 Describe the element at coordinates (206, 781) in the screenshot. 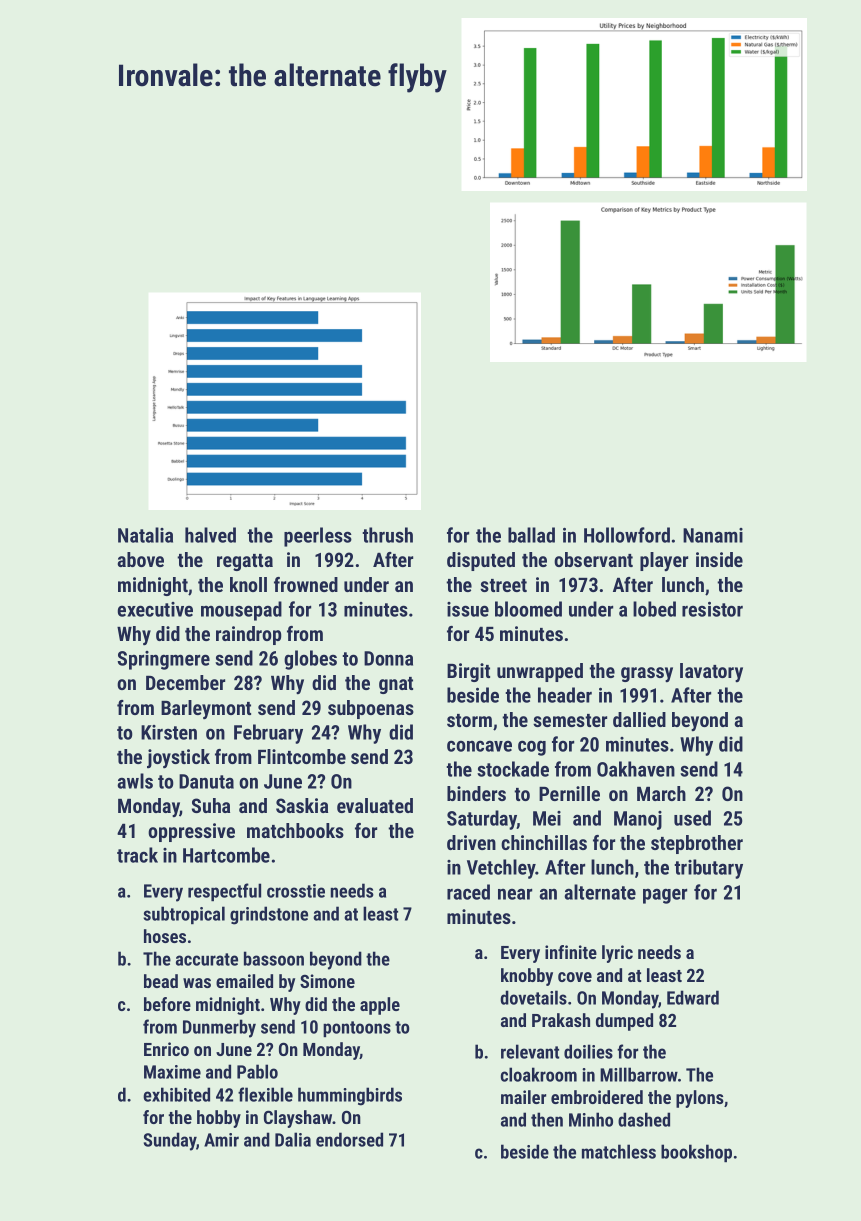

I see `Danuta` at that location.
